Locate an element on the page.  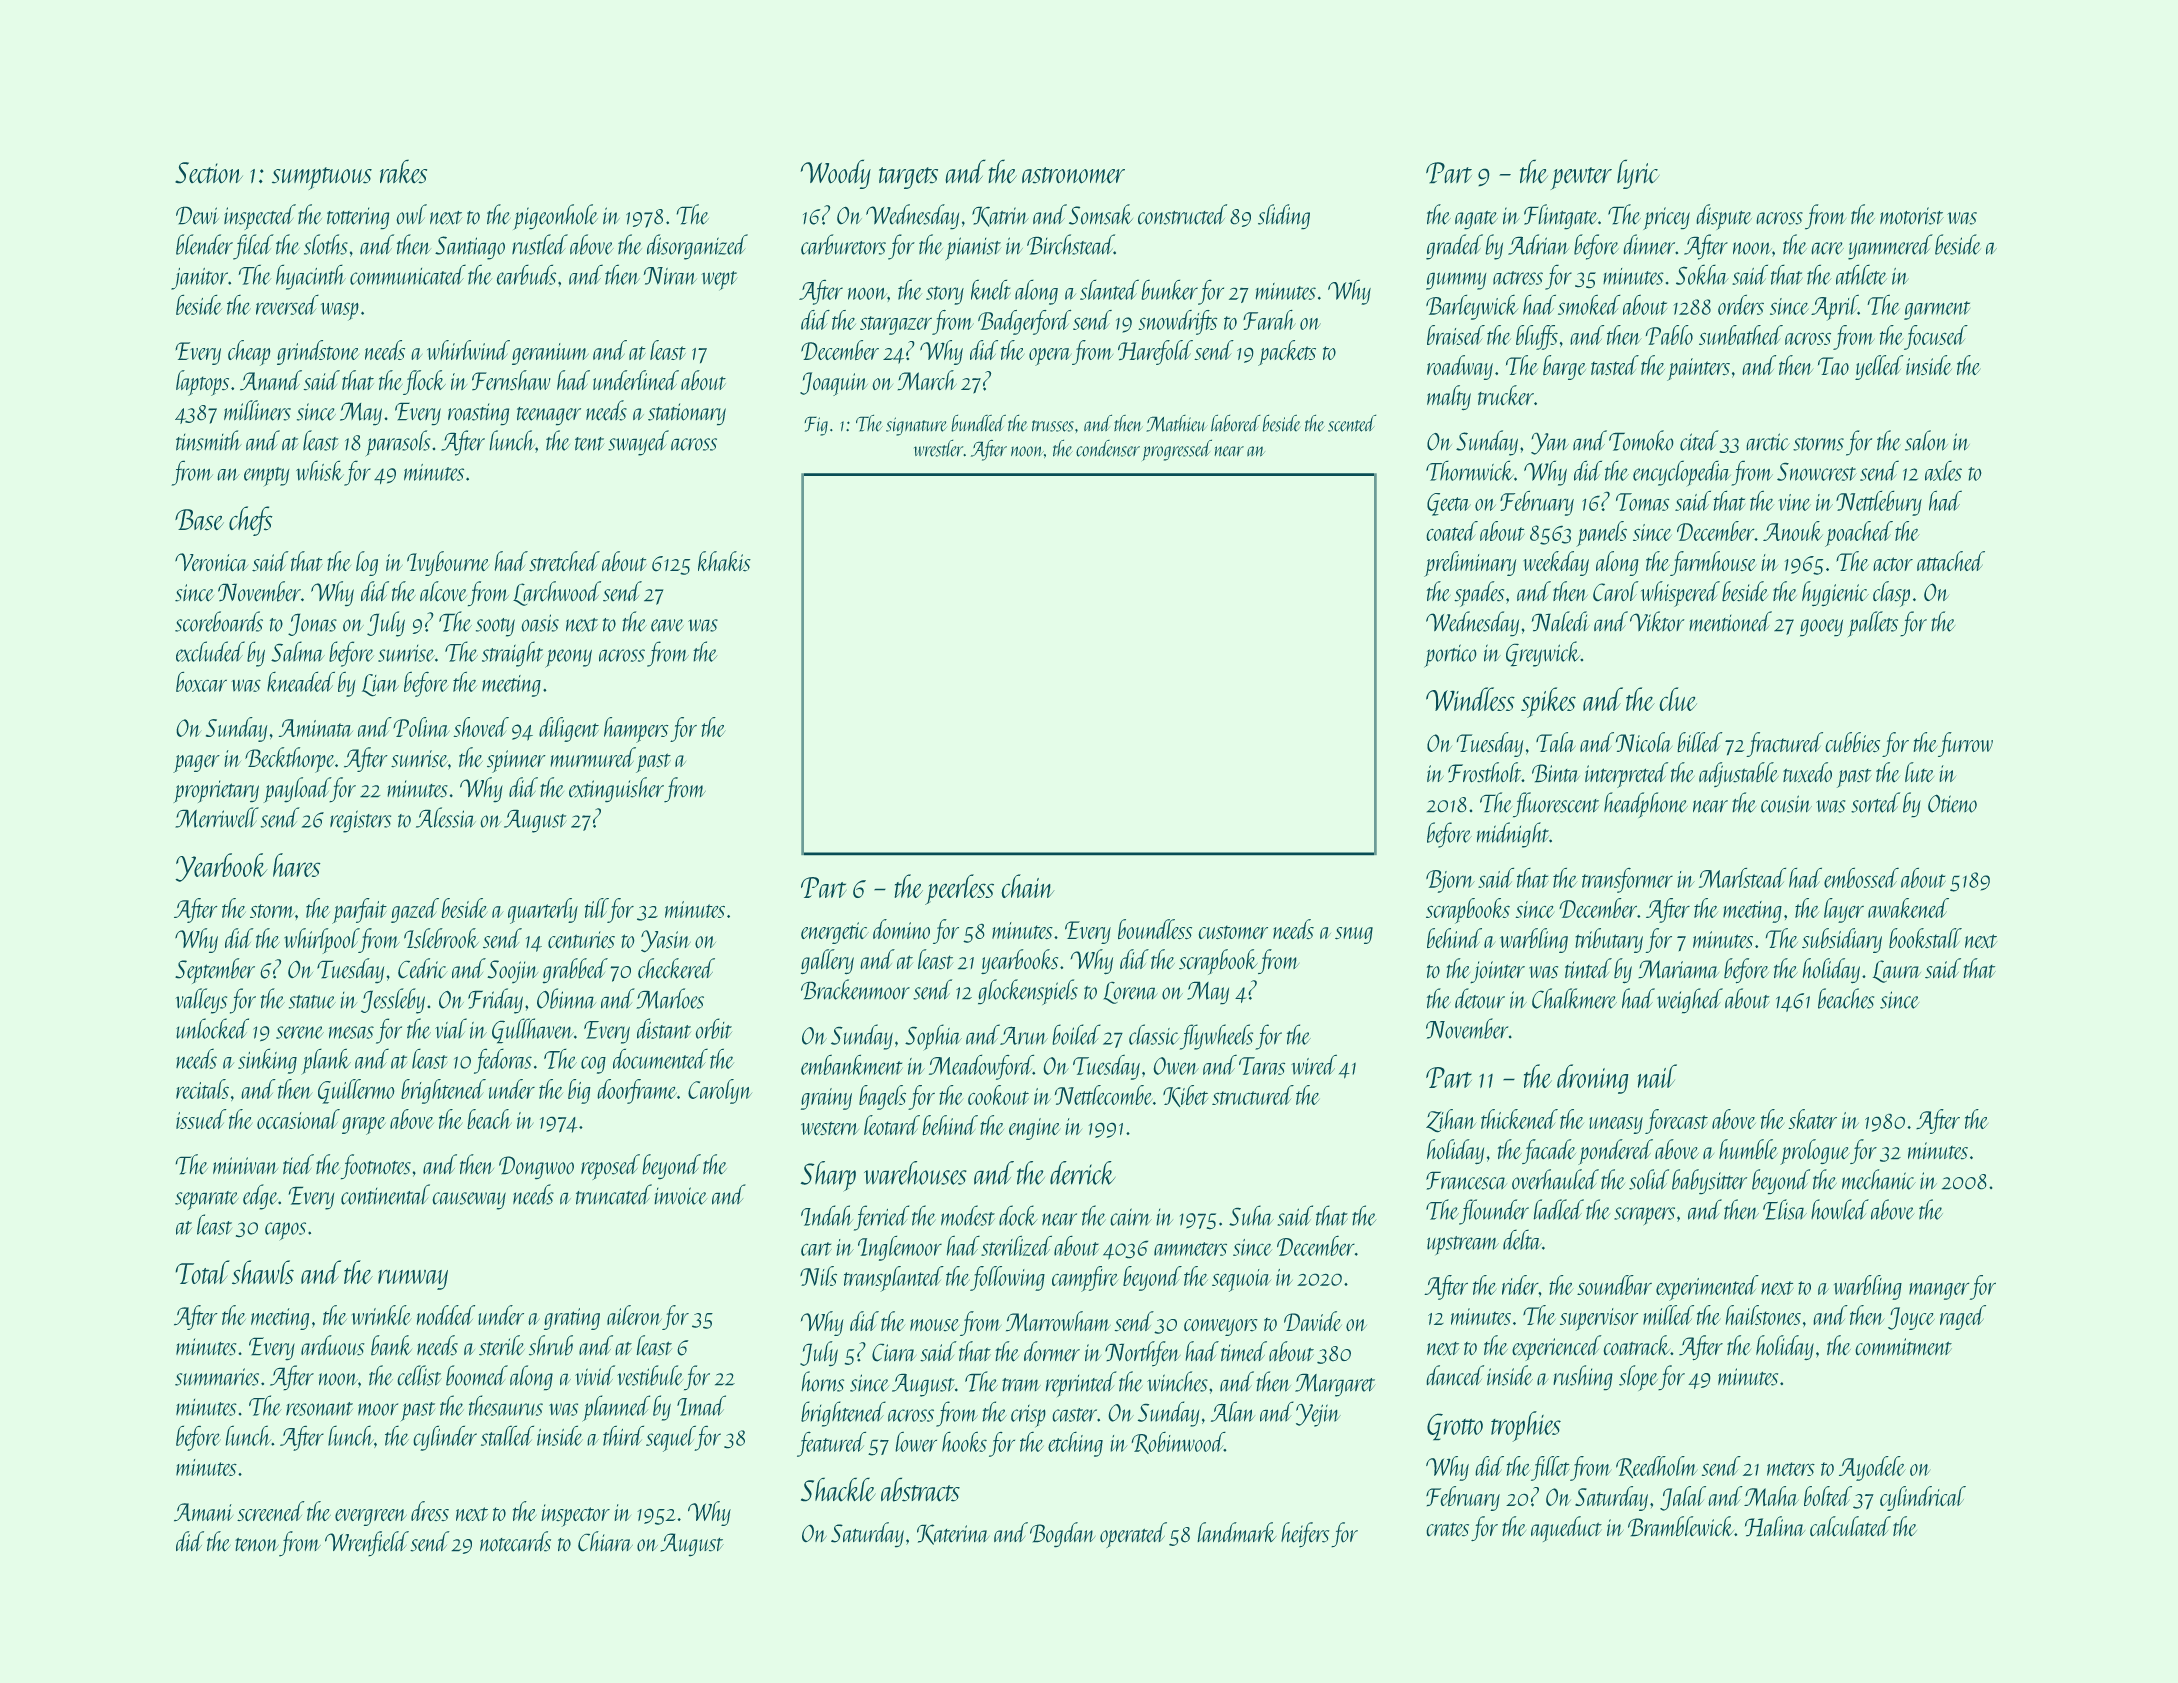
tenon is located at coordinates (257, 1544).
